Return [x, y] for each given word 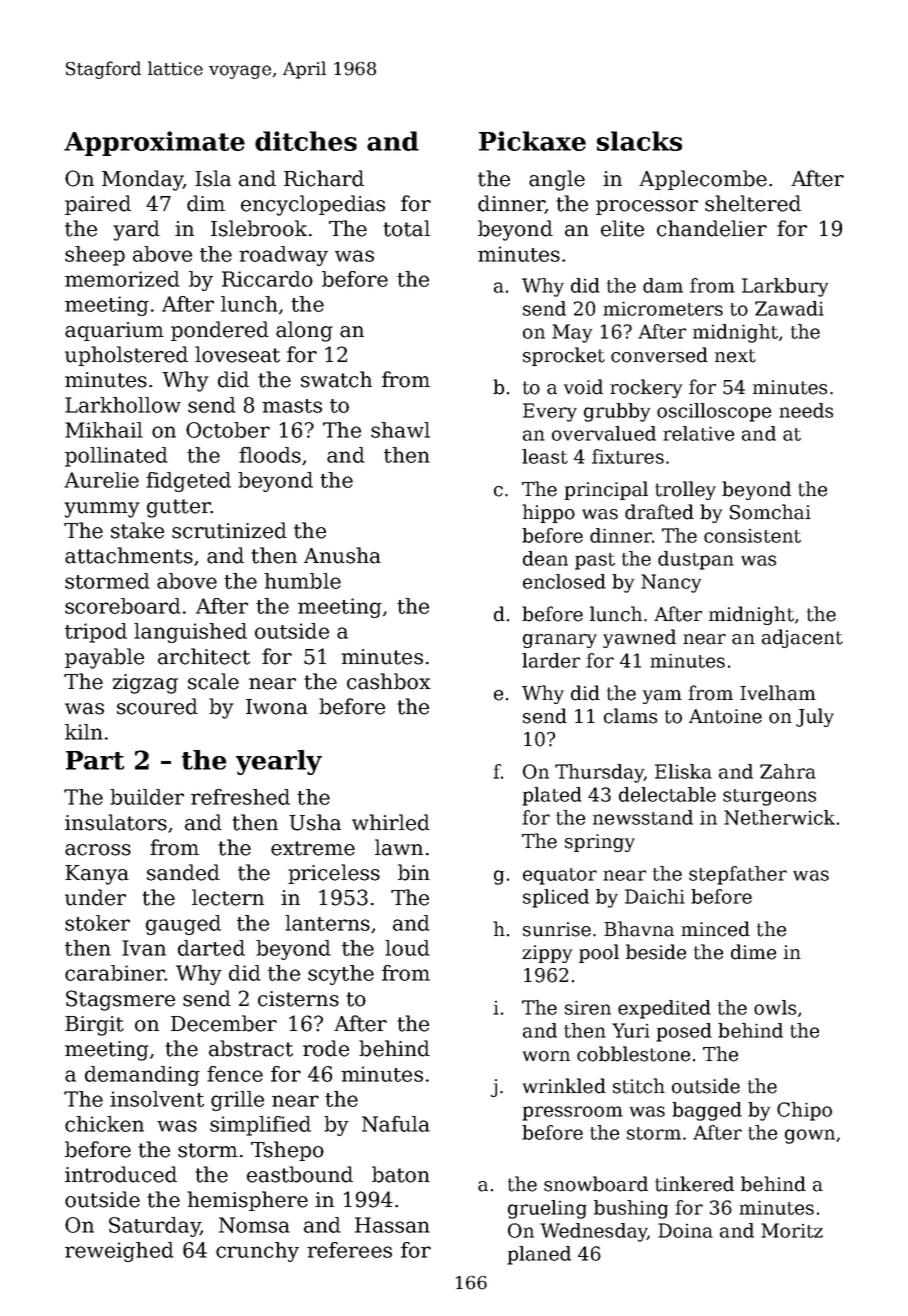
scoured [157, 706]
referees [349, 1250]
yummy [102, 510]
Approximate [154, 143]
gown [810, 1136]
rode [326, 1048]
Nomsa [254, 1225]
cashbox [389, 681]
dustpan [696, 560]
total [406, 228]
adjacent [802, 638]
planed [539, 1255]
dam [663, 285]
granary [560, 641]
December [224, 1023]
